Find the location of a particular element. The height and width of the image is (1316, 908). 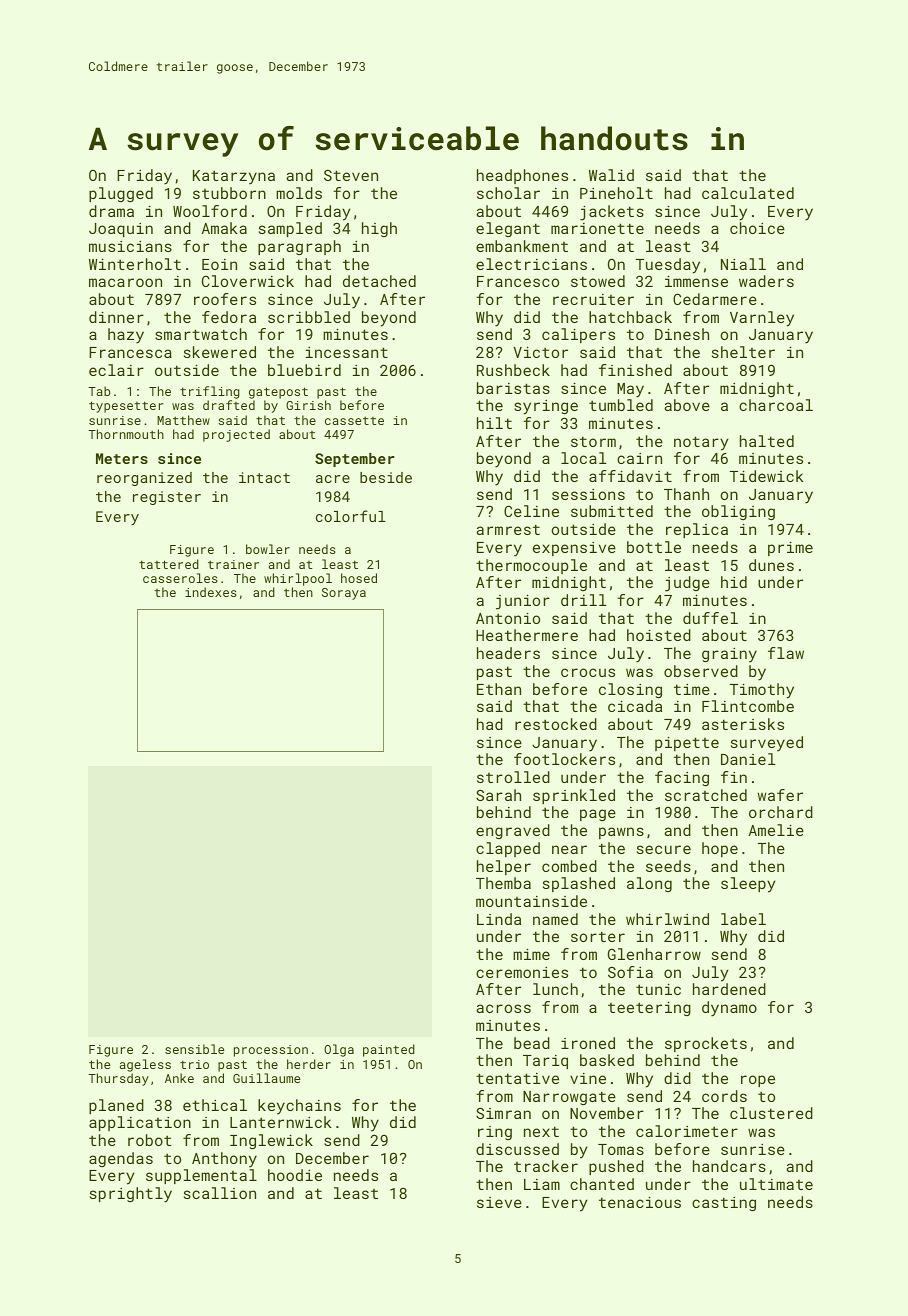

Thursday is located at coordinates (118, 1079).
